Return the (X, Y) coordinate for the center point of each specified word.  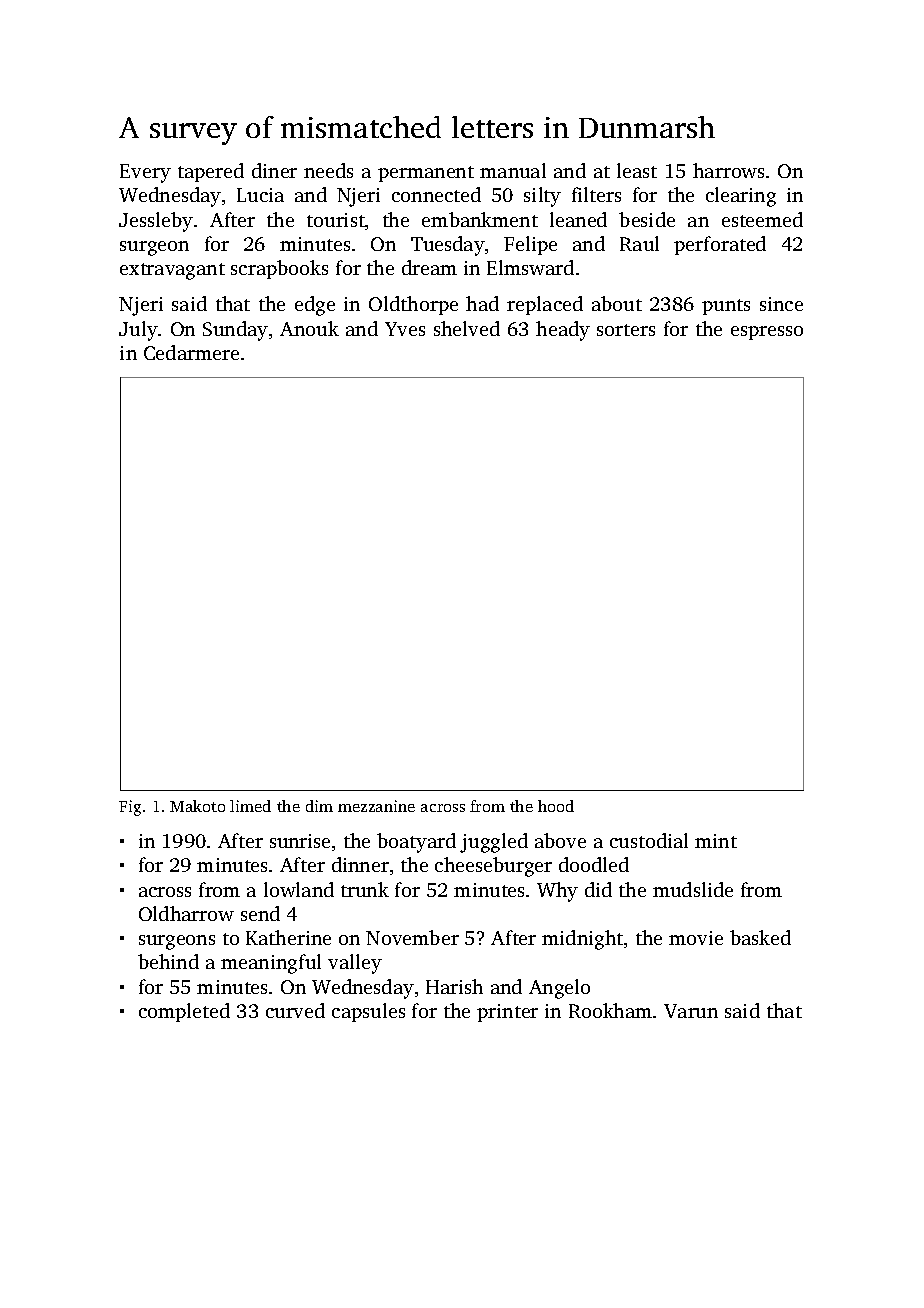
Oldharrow (186, 913)
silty (542, 197)
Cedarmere (191, 352)
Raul (639, 243)
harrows (728, 170)
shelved (467, 328)
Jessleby (156, 222)
